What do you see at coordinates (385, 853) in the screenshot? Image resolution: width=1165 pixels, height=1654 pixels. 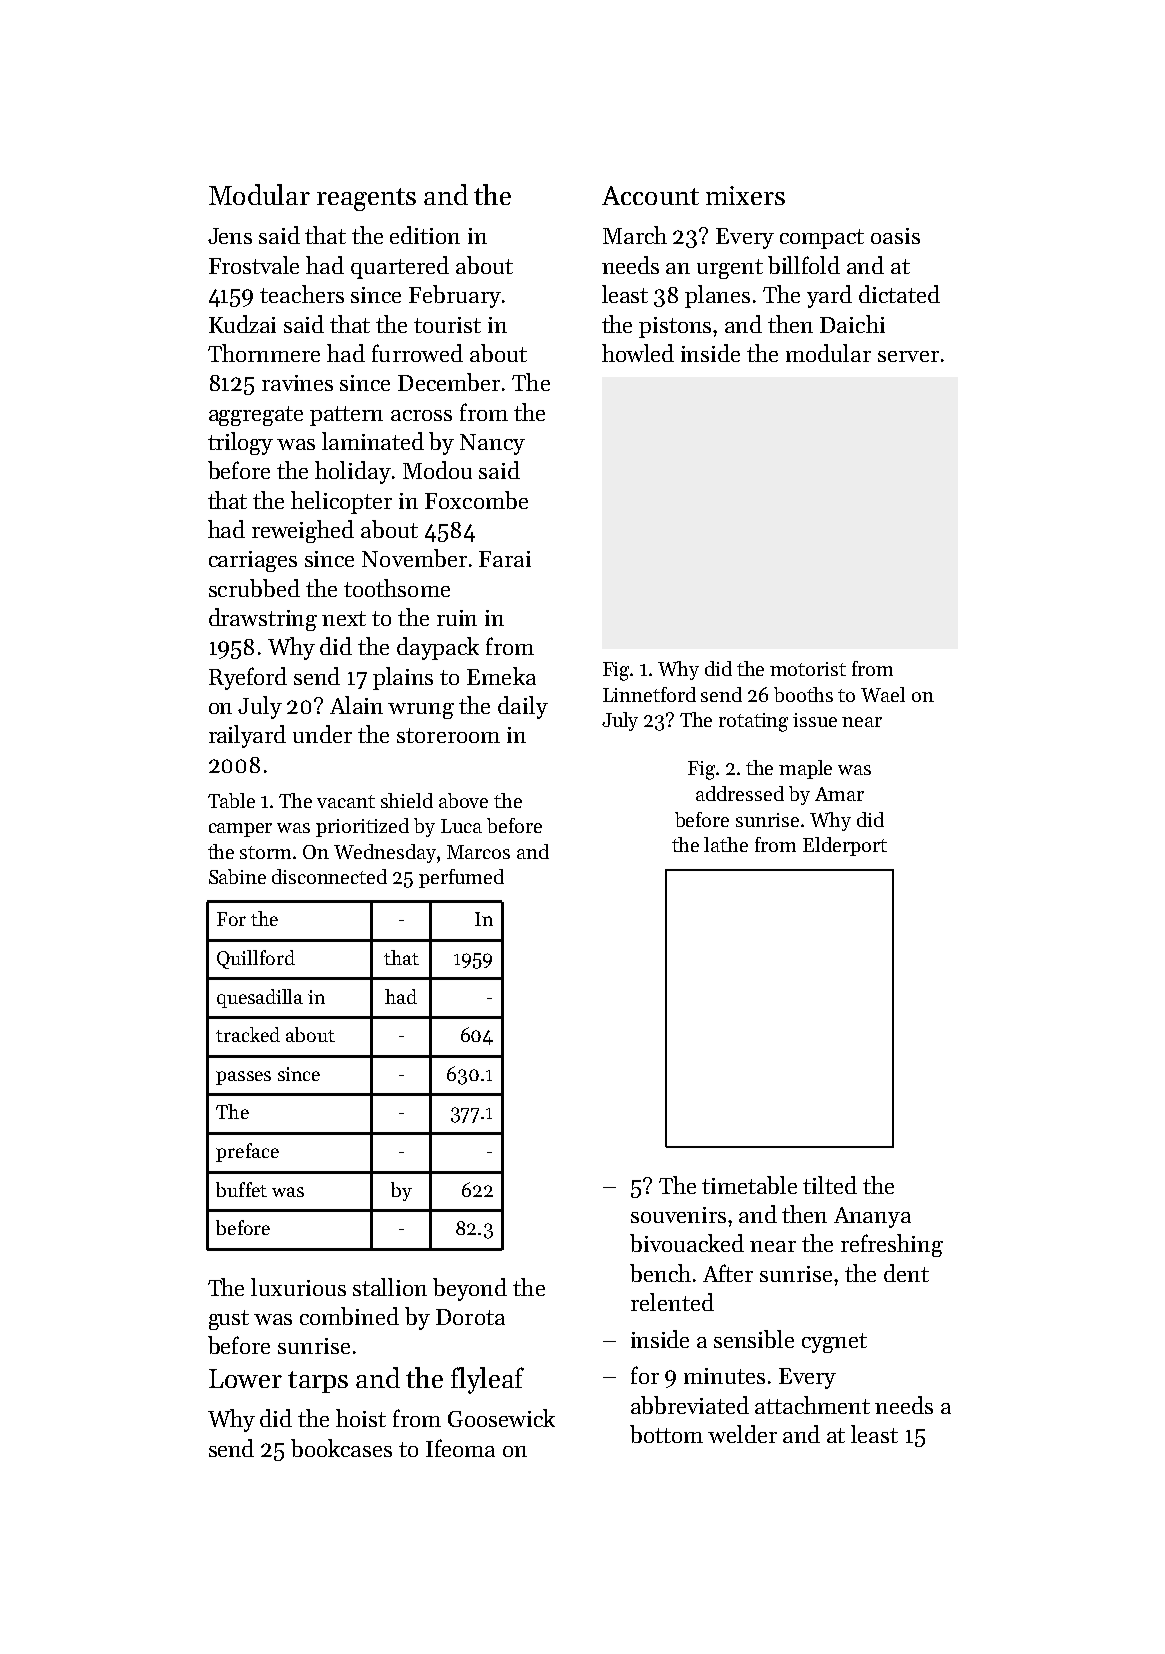 I see `Wednesday` at bounding box center [385, 853].
